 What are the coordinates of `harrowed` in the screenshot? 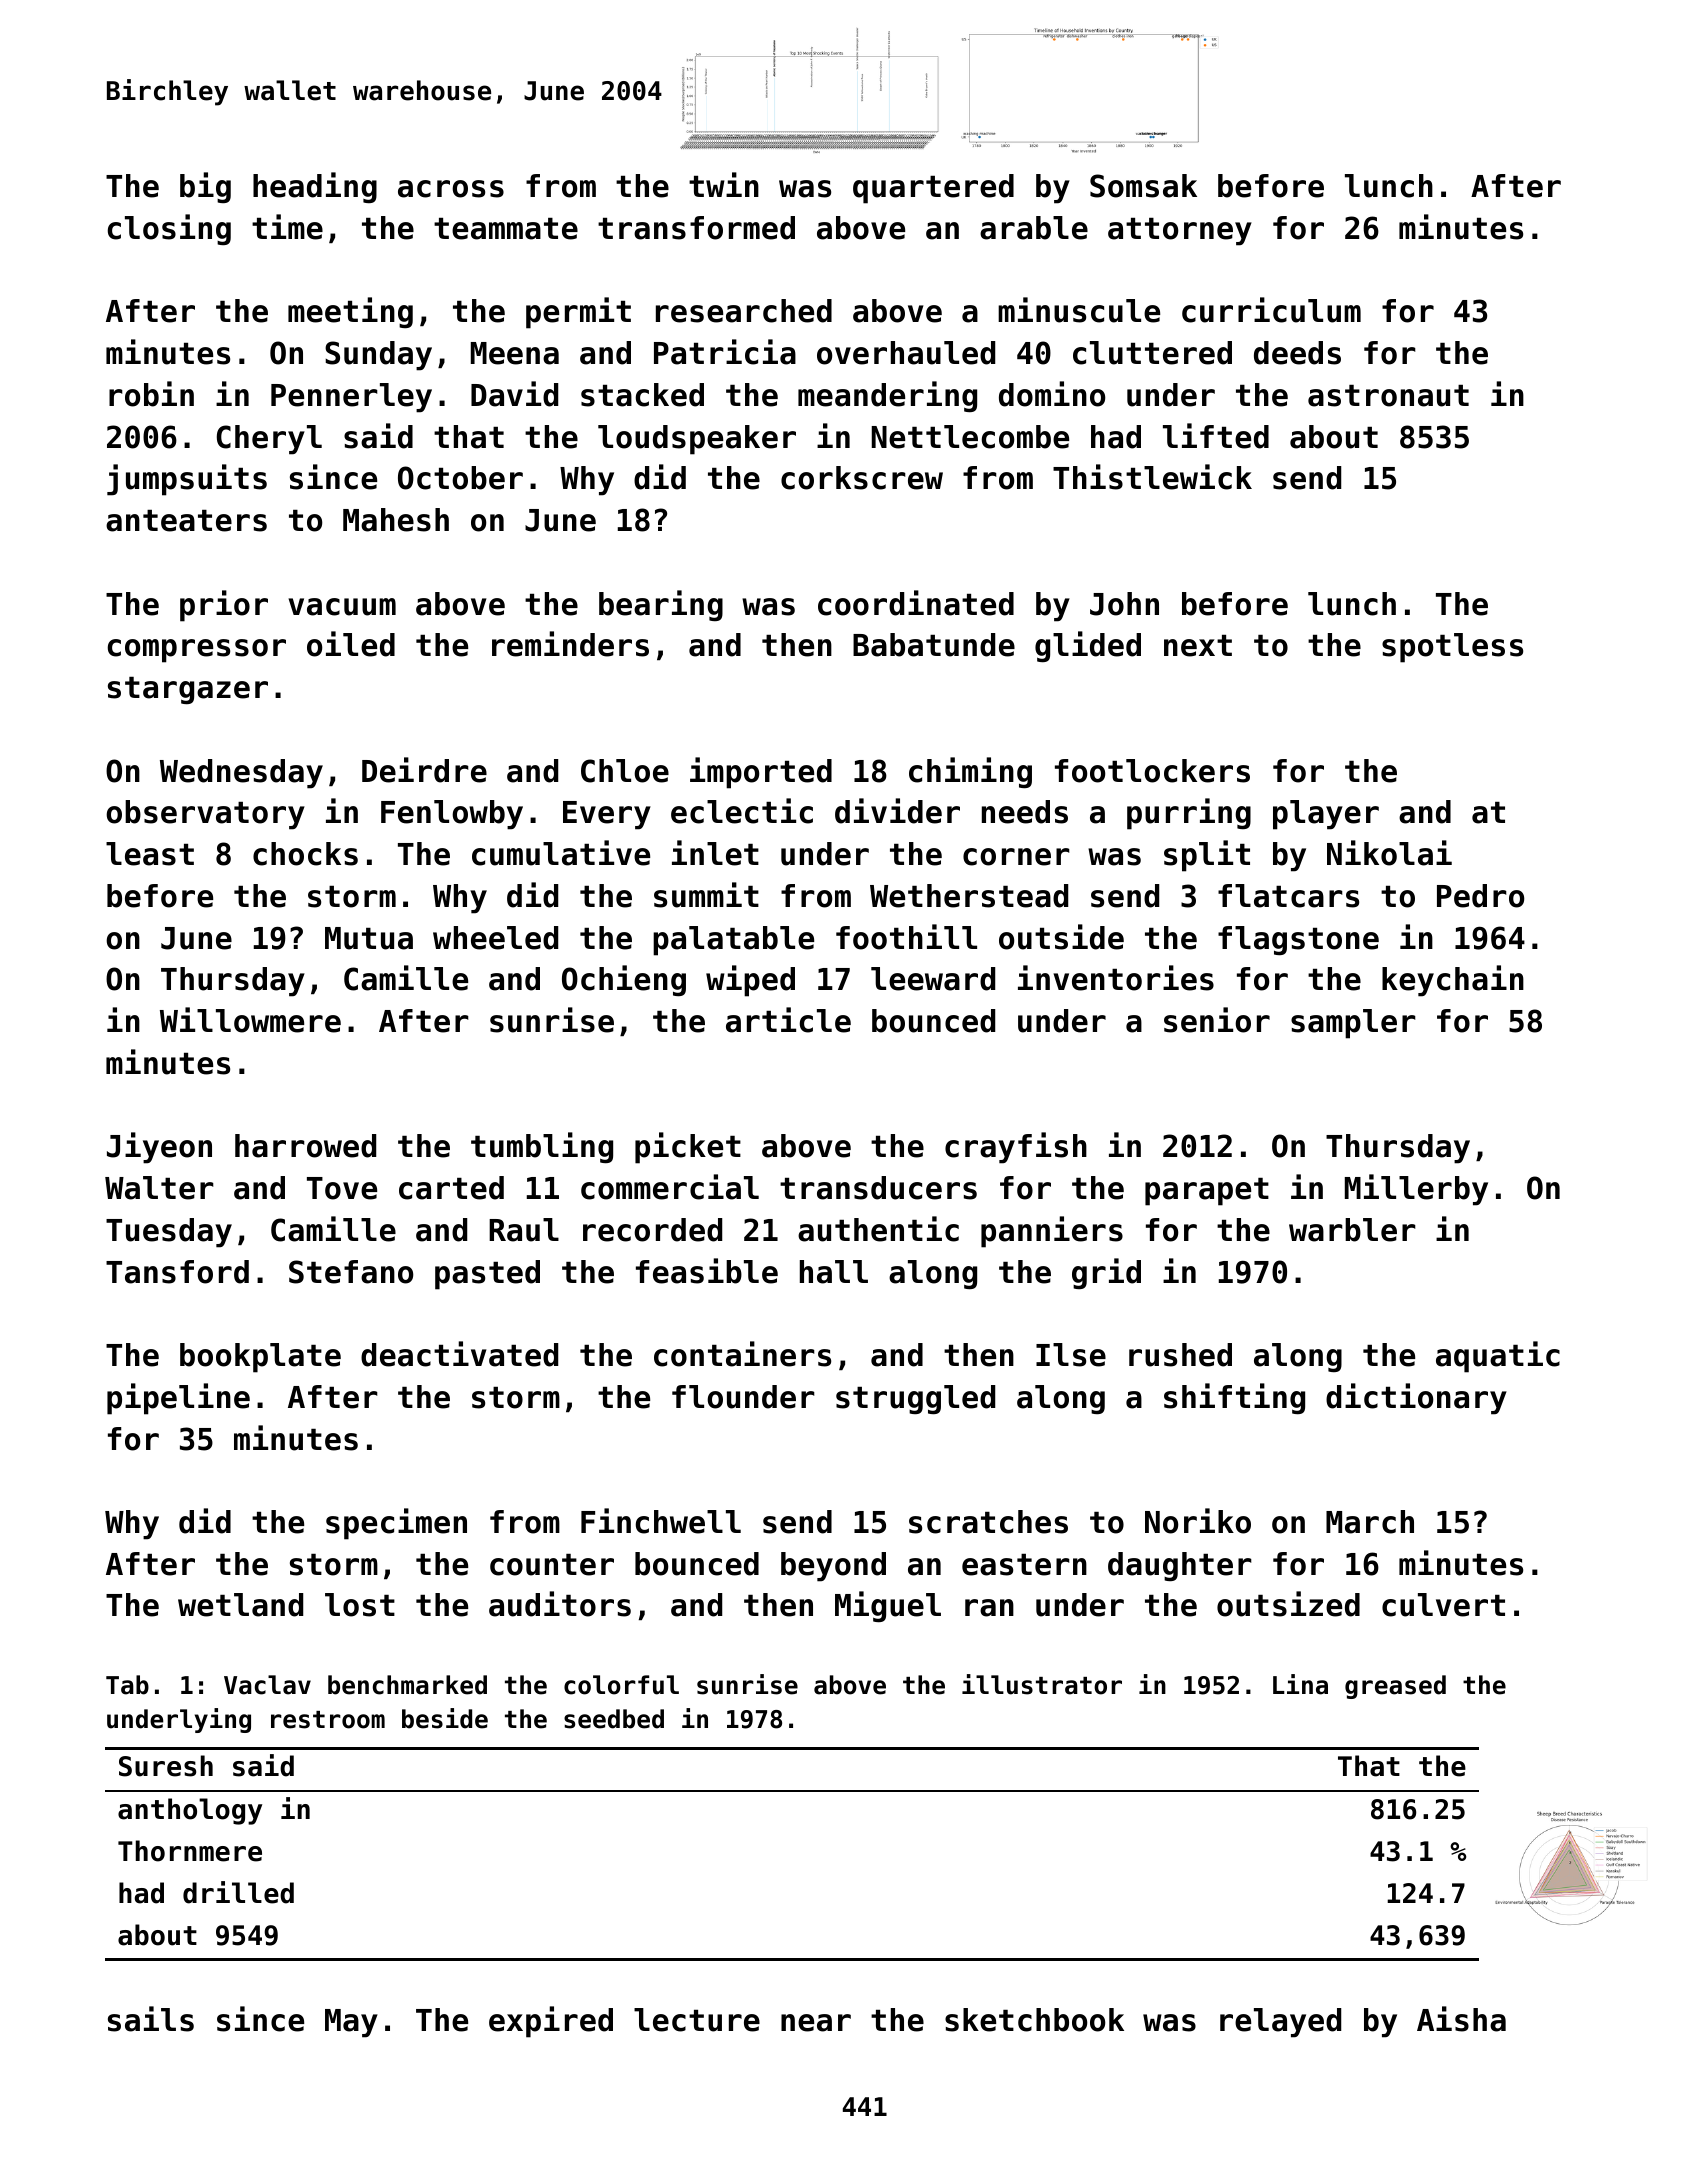 It's located at (305, 1146).
